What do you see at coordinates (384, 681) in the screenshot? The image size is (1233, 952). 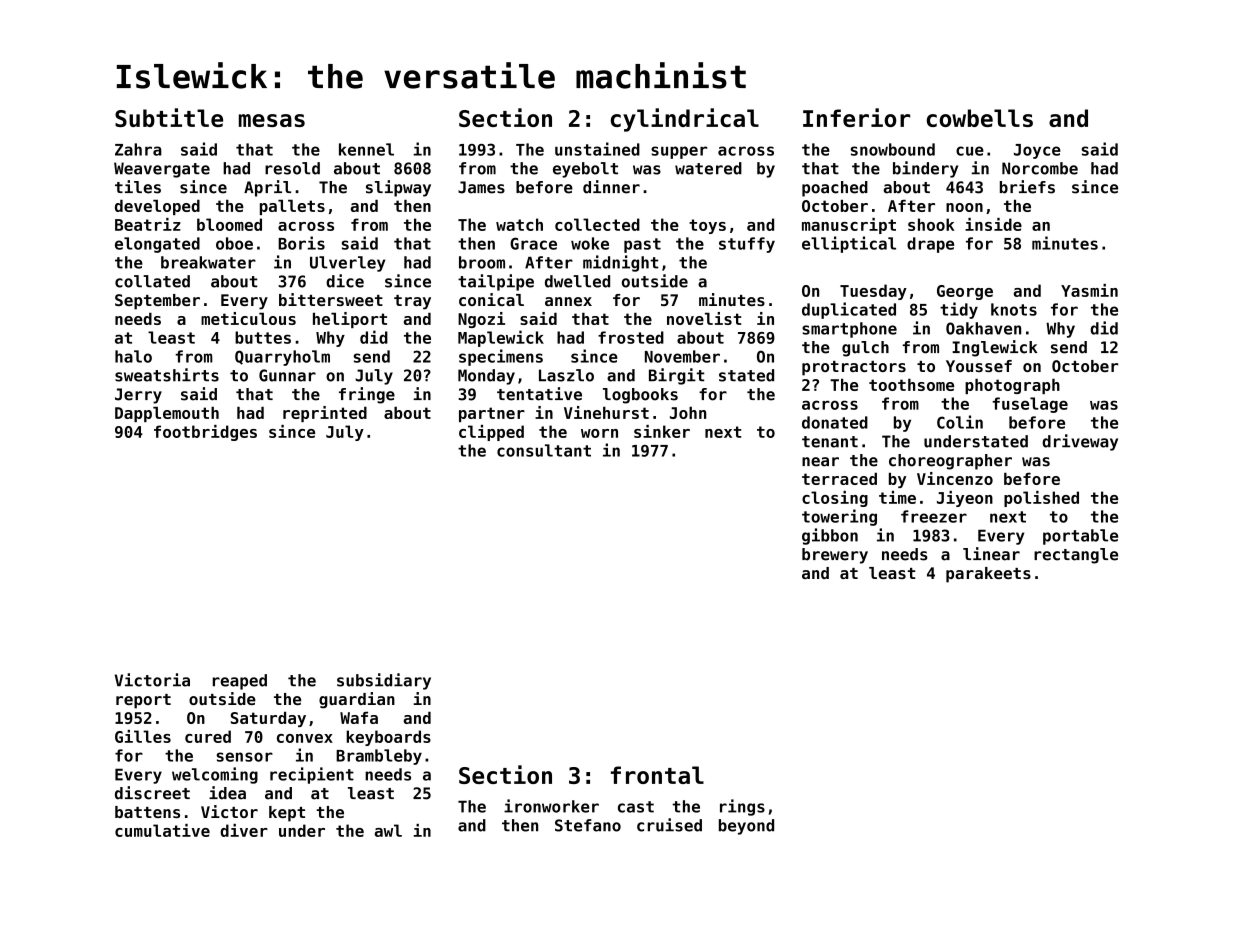 I see `subsidiary` at bounding box center [384, 681].
